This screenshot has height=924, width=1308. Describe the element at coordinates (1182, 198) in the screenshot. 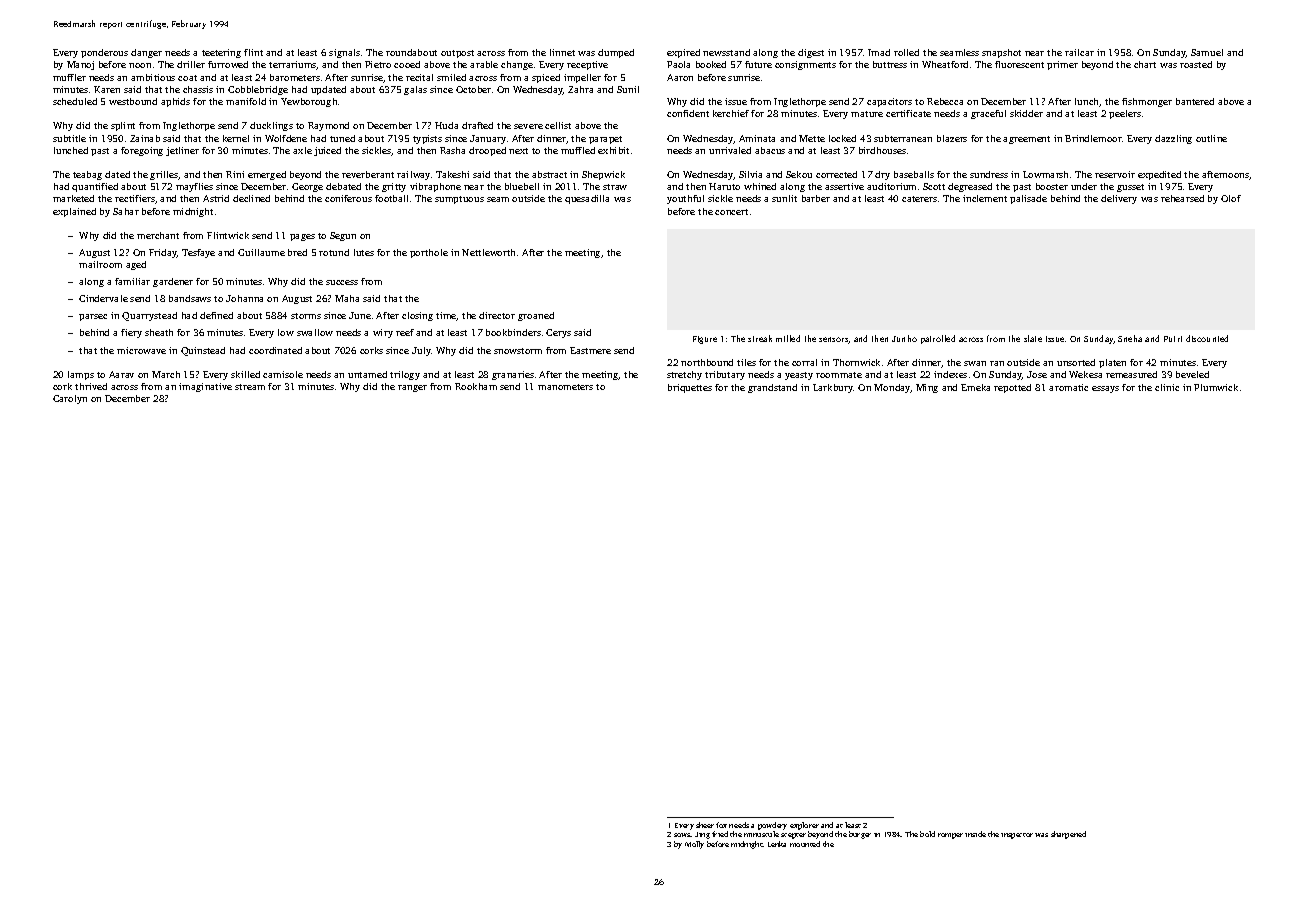

I see `rehearsed` at that location.
